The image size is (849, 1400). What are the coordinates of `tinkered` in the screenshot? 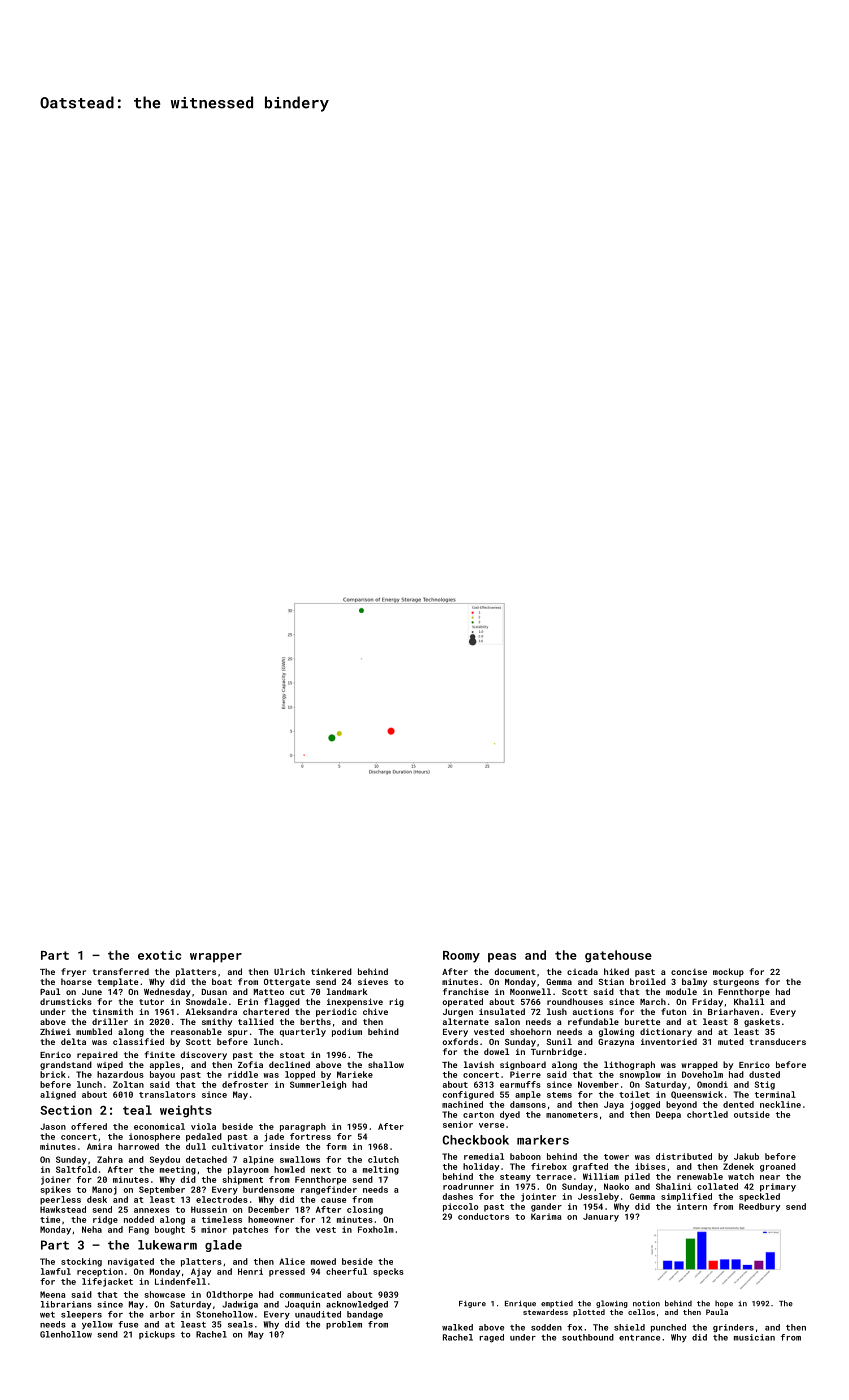 It's located at (331, 971).
